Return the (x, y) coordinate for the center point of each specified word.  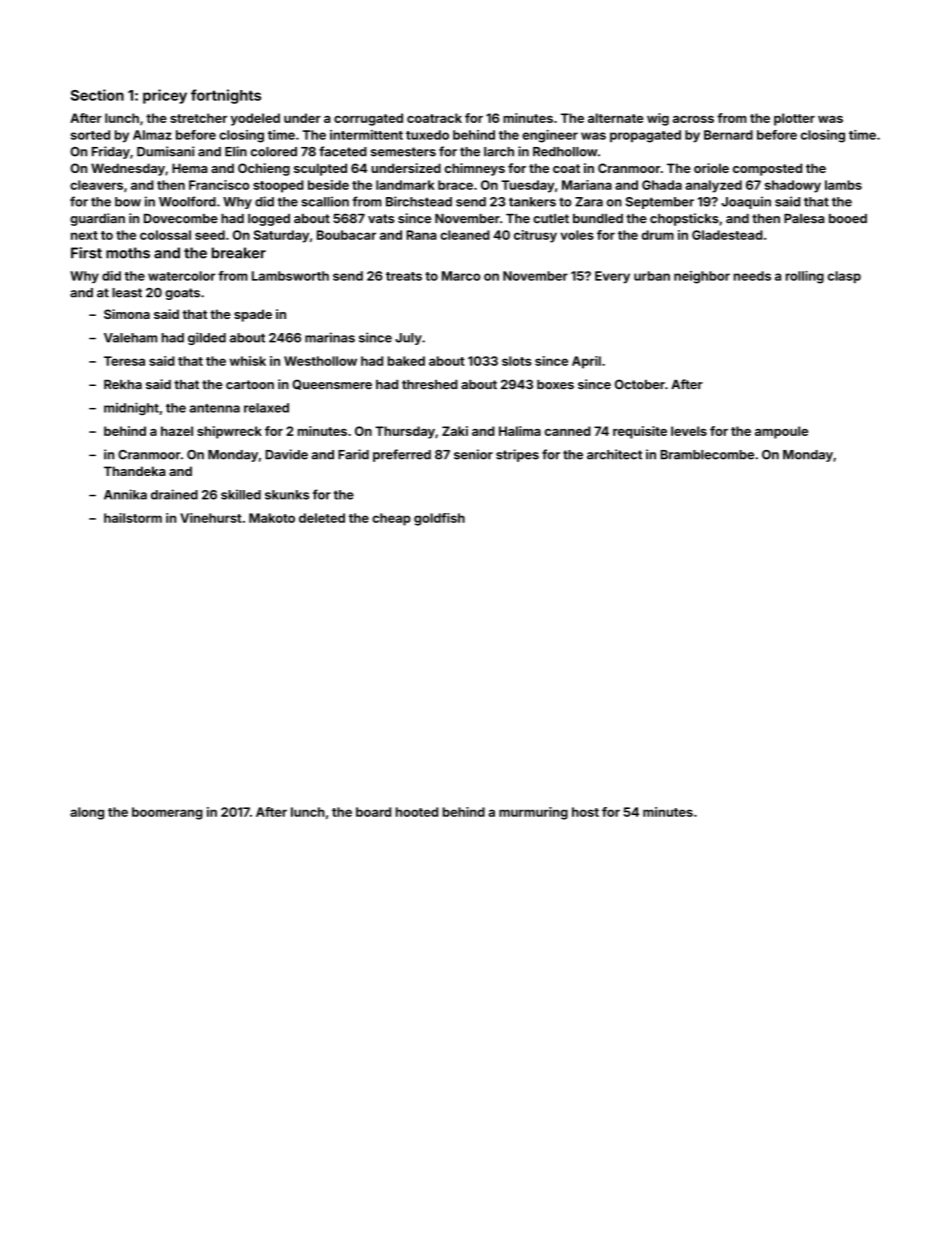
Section (97, 95)
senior (473, 454)
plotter (794, 119)
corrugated (368, 119)
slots (517, 361)
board (373, 812)
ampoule (781, 432)
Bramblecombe (707, 455)
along (87, 813)
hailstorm (133, 518)
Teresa (124, 361)
